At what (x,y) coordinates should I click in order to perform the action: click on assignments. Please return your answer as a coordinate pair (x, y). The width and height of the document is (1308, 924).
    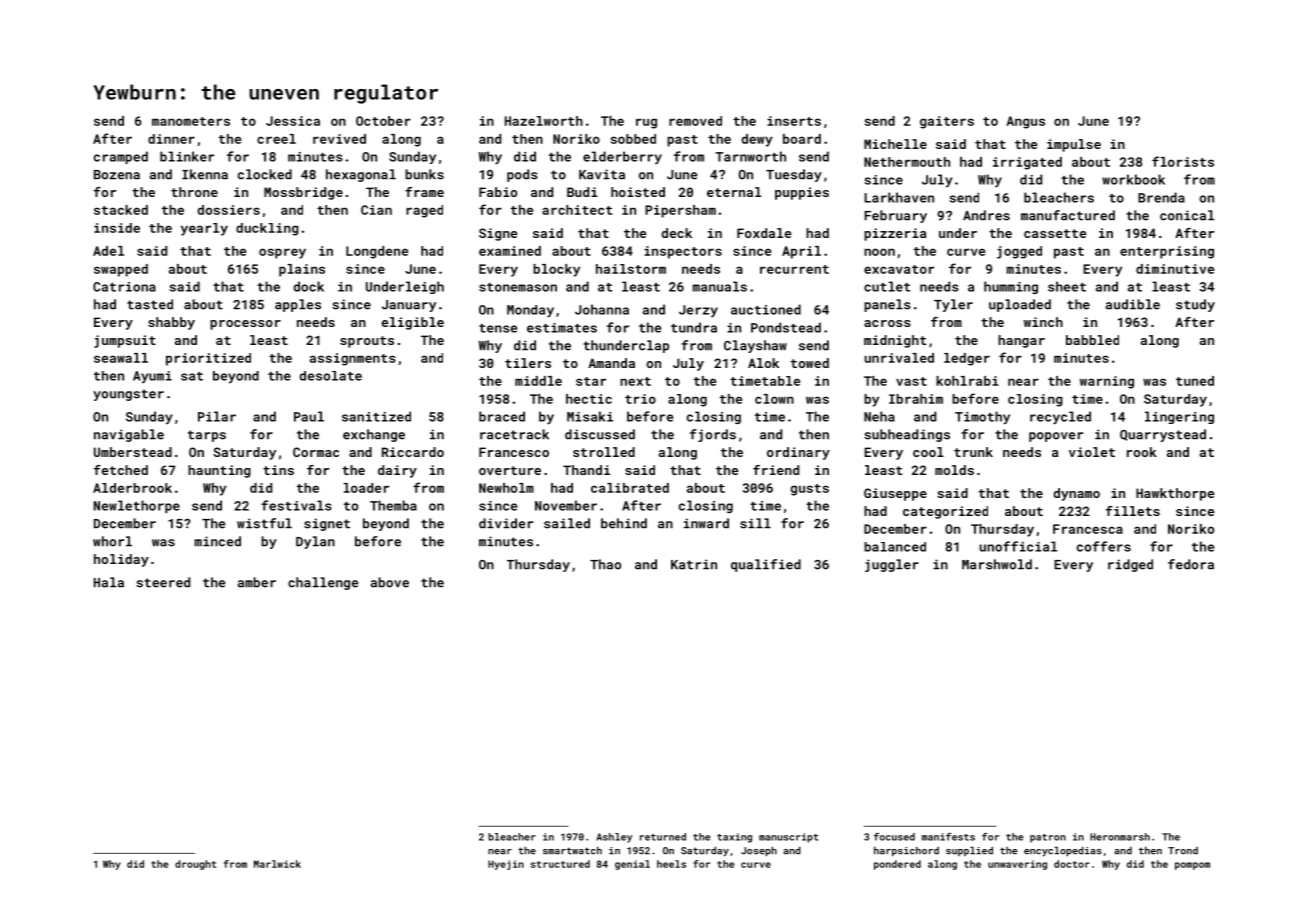
    Looking at the image, I should click on (353, 359).
